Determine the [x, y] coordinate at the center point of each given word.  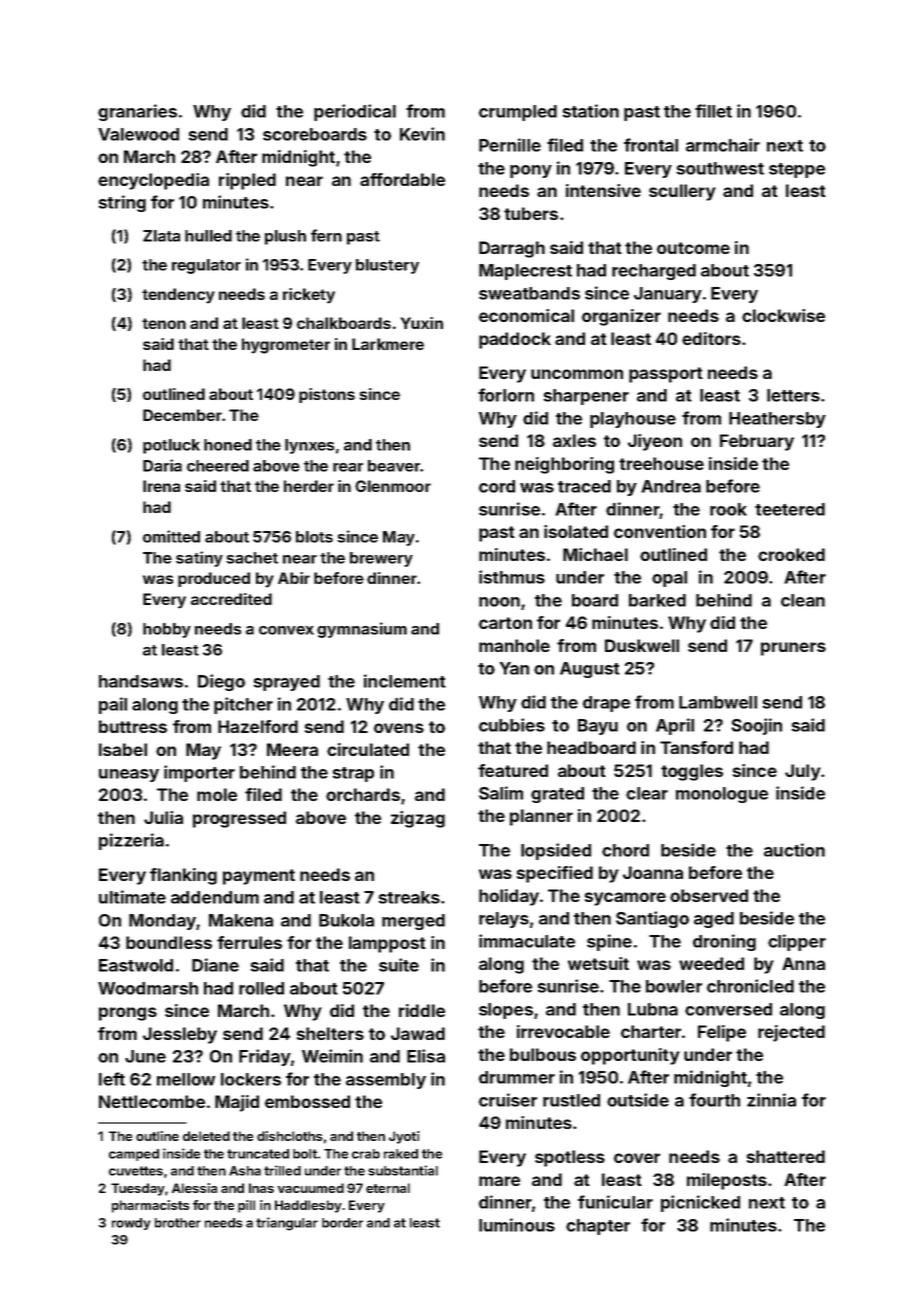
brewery [381, 559]
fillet [713, 111]
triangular [287, 1224]
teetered [790, 509]
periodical [355, 112]
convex [286, 630]
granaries [137, 112]
